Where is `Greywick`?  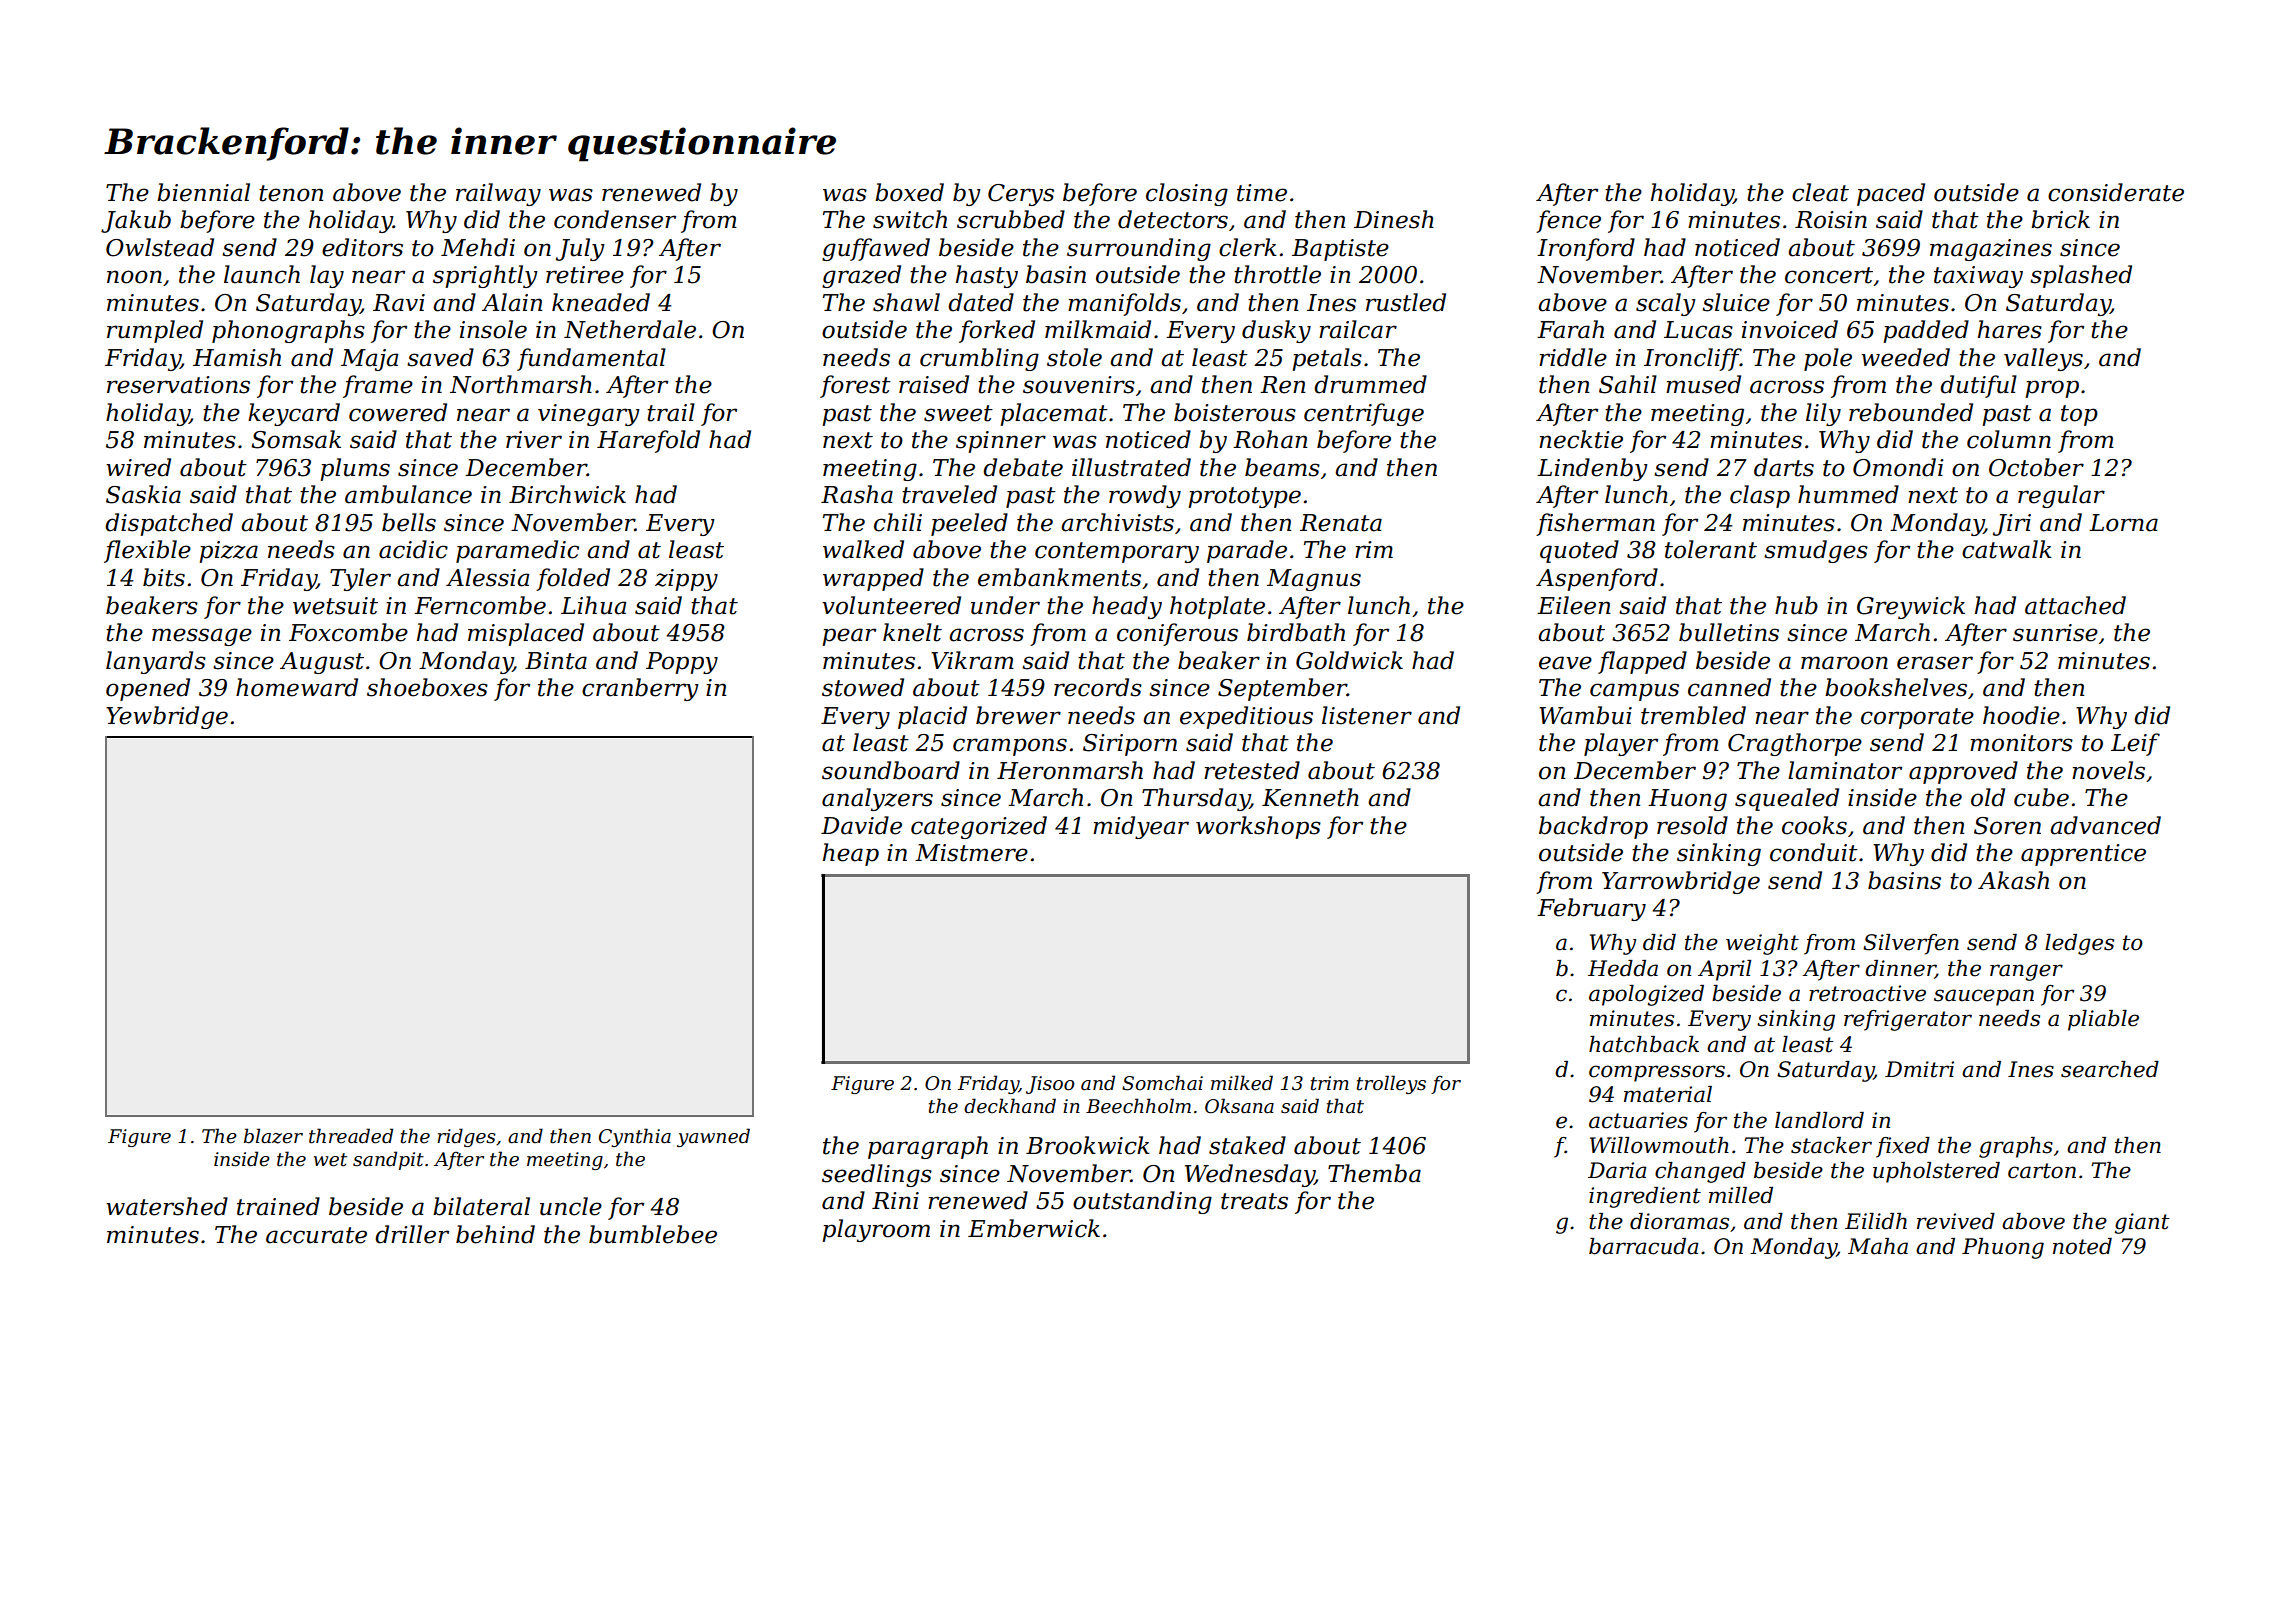 Greywick is located at coordinates (1911, 607).
